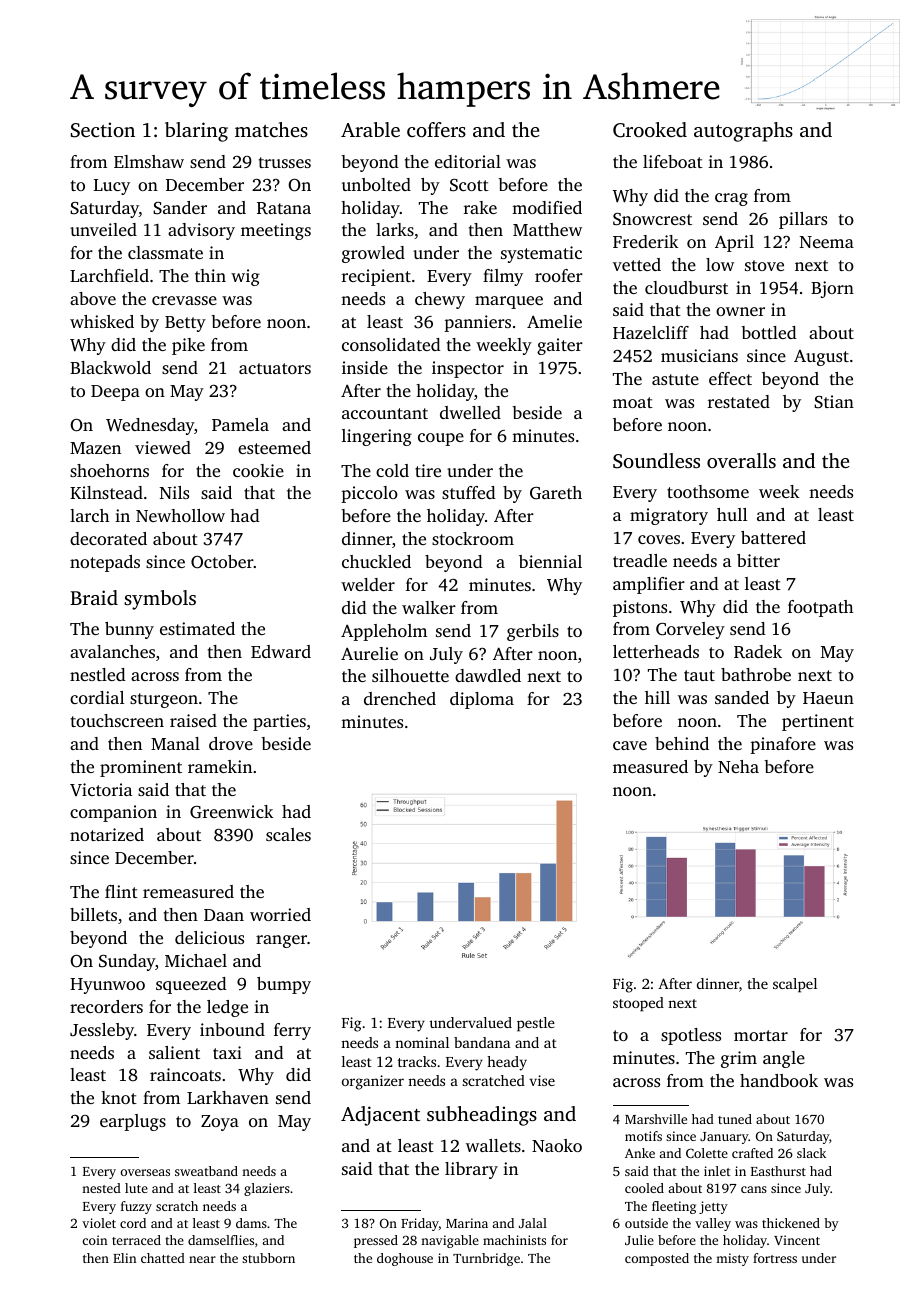 Image resolution: width=924 pixels, height=1308 pixels. Describe the element at coordinates (547, 207) in the image. I see `modified` at that location.
